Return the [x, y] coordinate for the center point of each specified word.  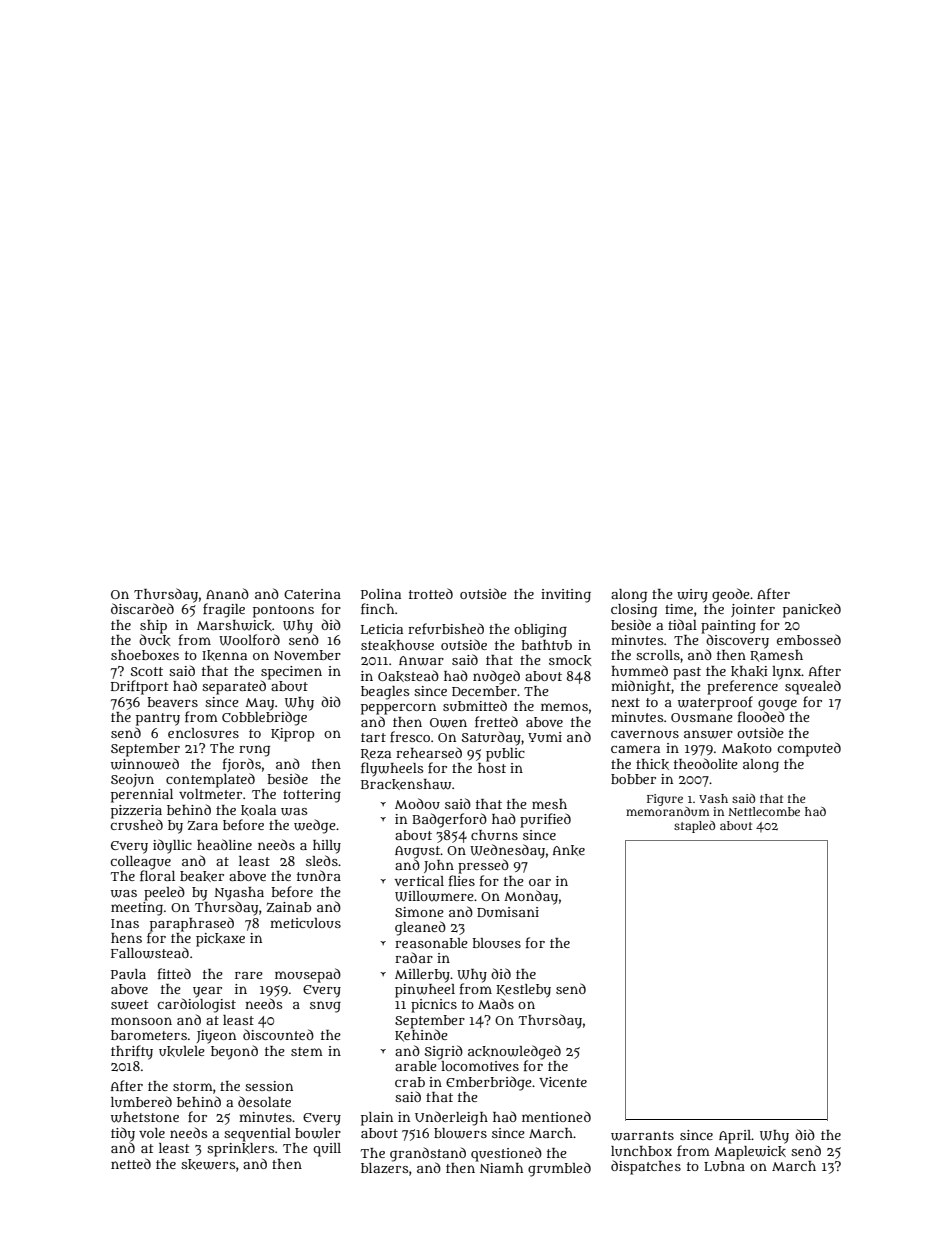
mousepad [308, 975]
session [269, 1086]
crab [410, 1082]
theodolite [706, 763]
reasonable [431, 943]
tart [373, 737]
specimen [291, 673]
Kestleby [523, 991]
